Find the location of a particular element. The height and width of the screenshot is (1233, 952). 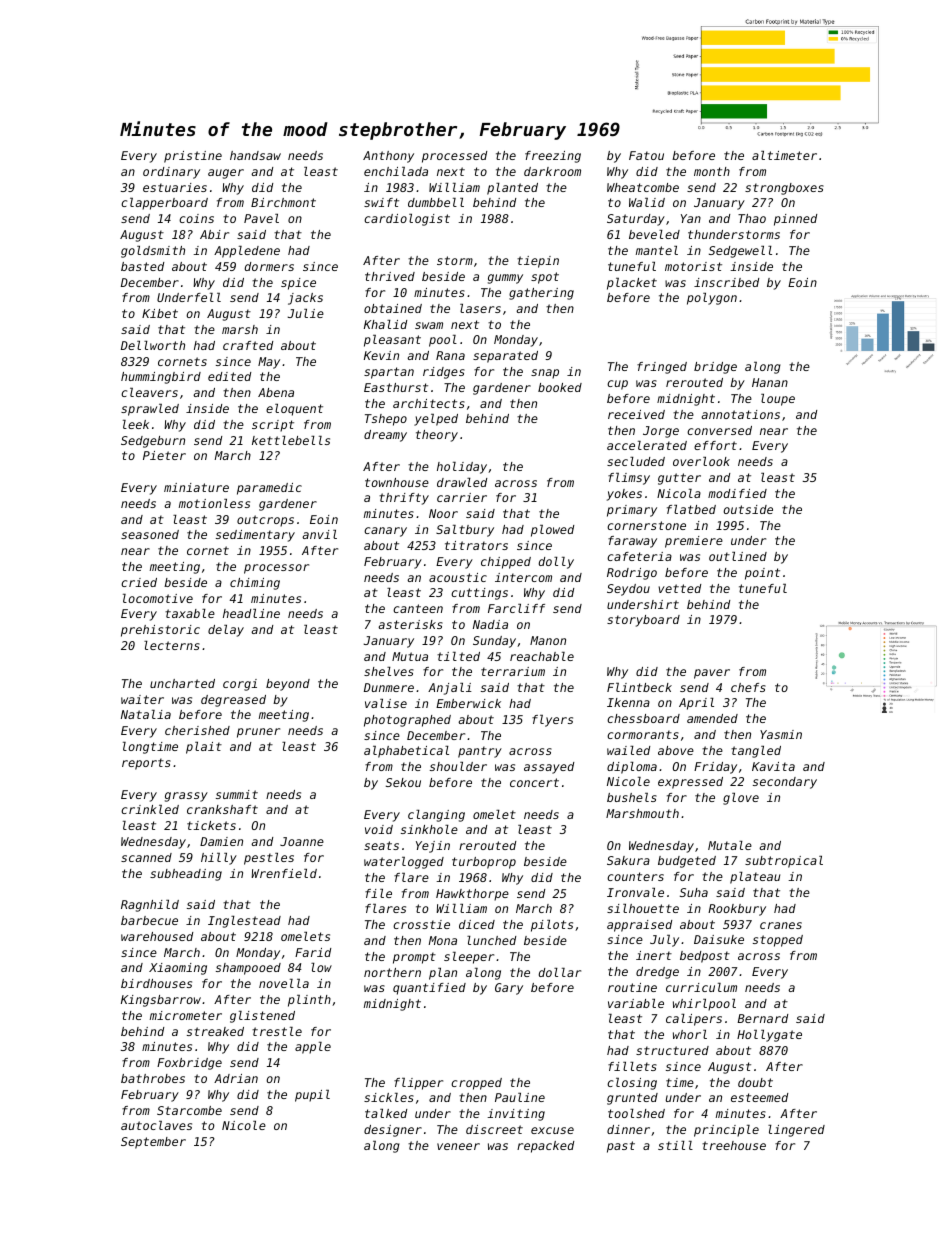

cranes is located at coordinates (781, 925).
